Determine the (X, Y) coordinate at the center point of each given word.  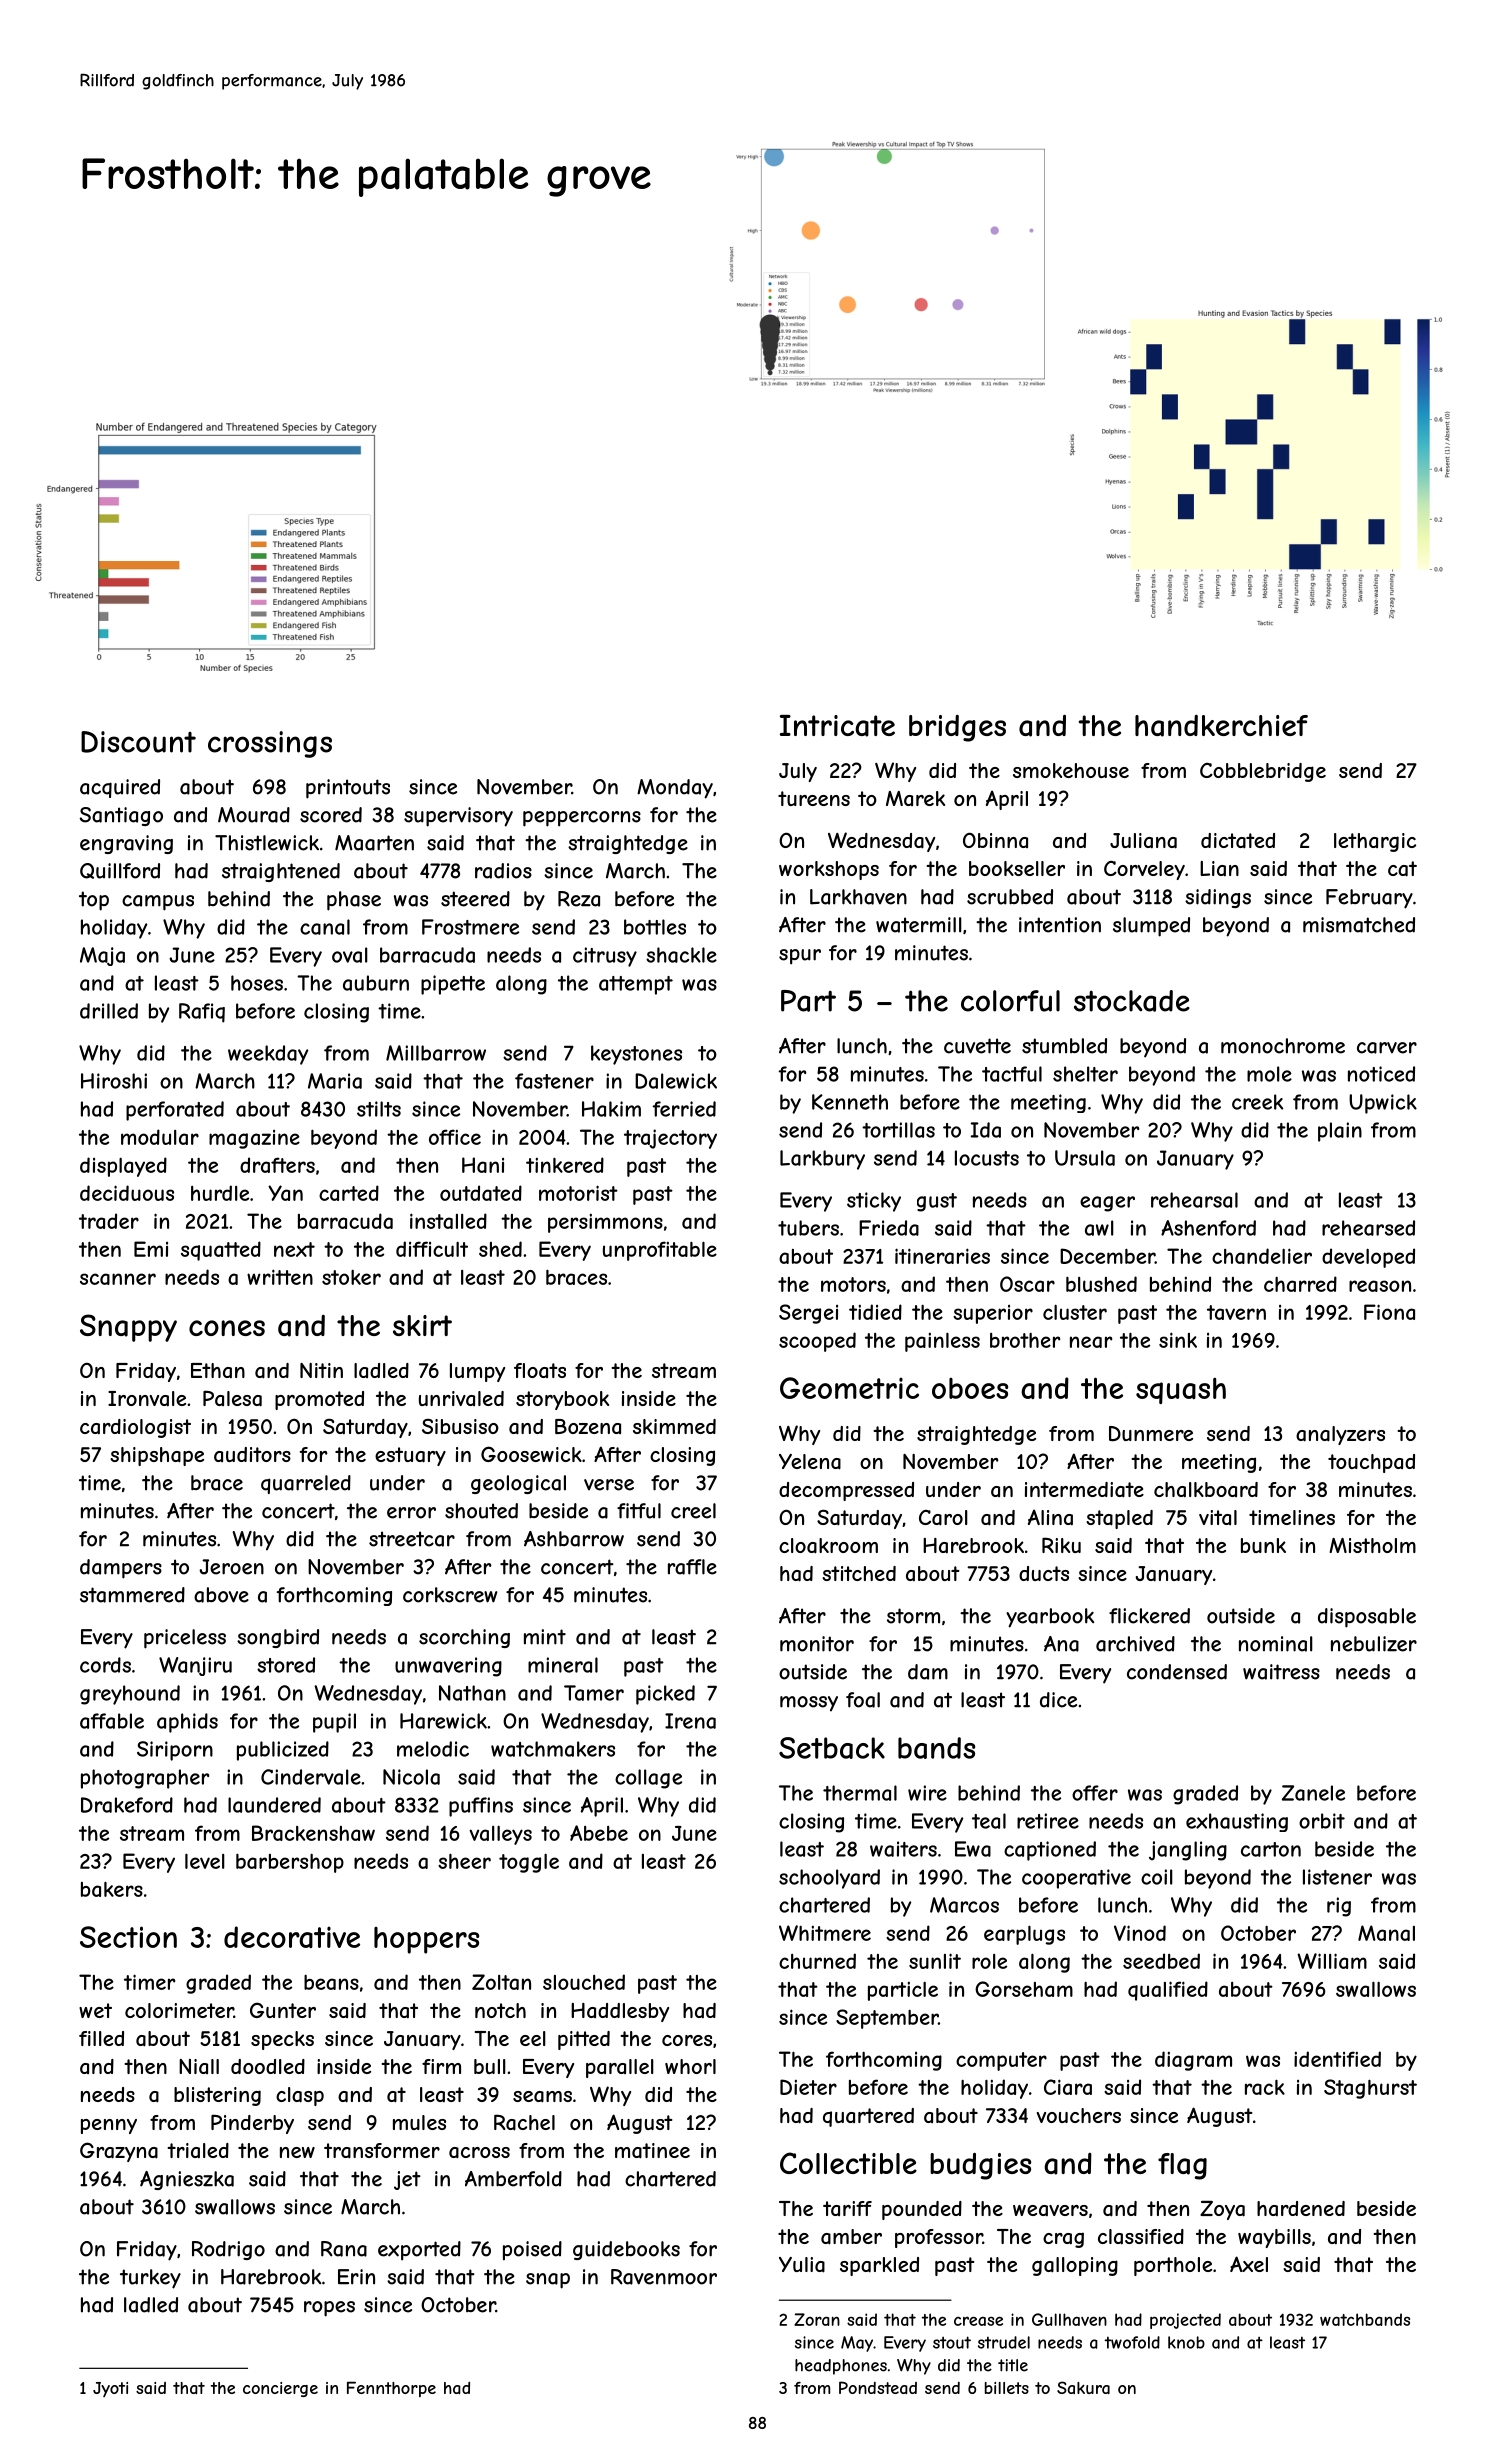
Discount (138, 742)
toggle (529, 1863)
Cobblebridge (1263, 772)
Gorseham (1024, 1989)
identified (1337, 2059)
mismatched (1359, 925)
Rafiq (202, 1013)
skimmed (674, 1426)
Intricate (837, 726)
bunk (1263, 1545)
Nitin (321, 1370)
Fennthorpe (391, 2389)
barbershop (290, 1863)
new (297, 2152)
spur (800, 957)
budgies (980, 2166)
